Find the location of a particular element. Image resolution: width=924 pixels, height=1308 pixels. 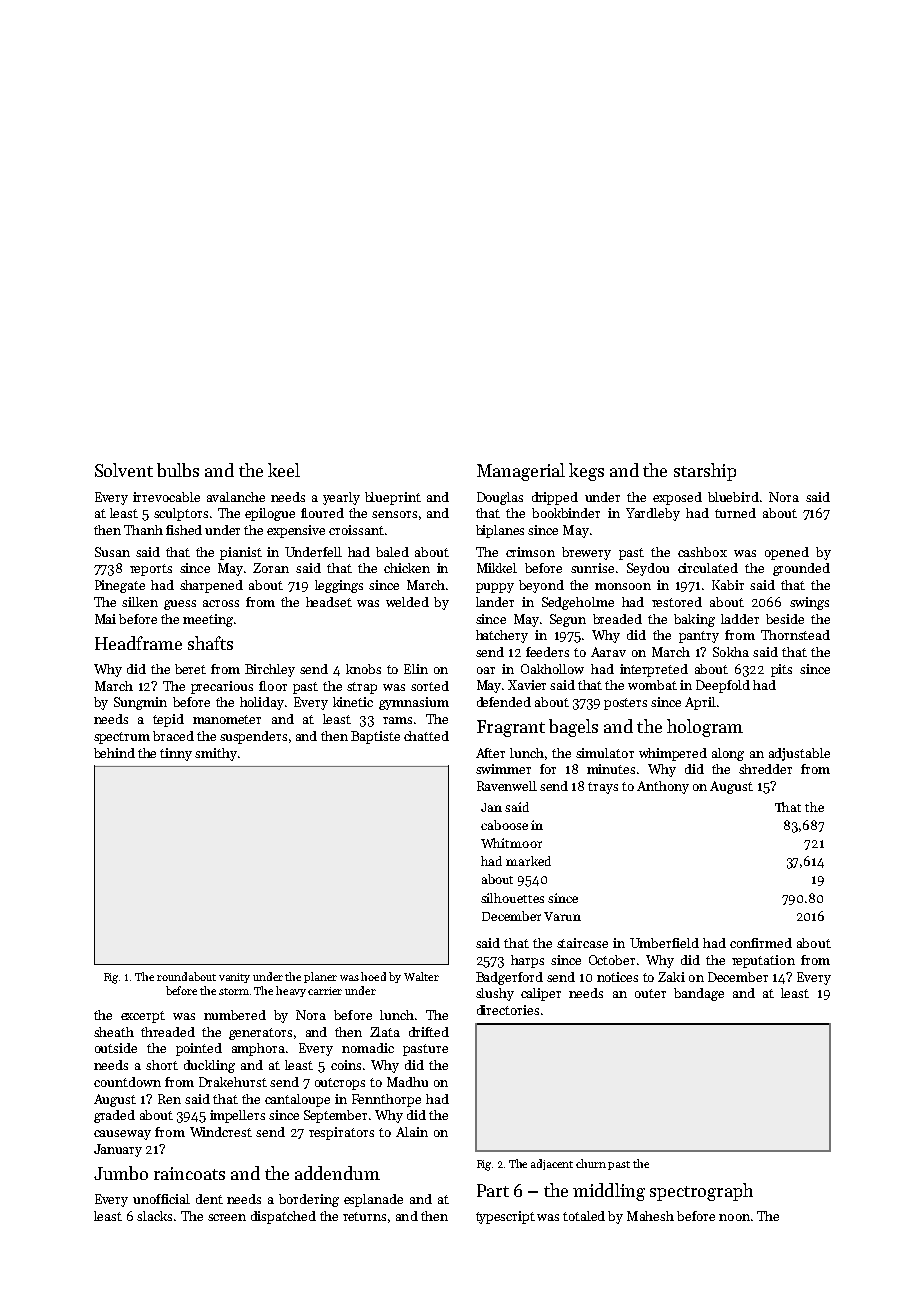

Managerial is located at coordinates (521, 472).
